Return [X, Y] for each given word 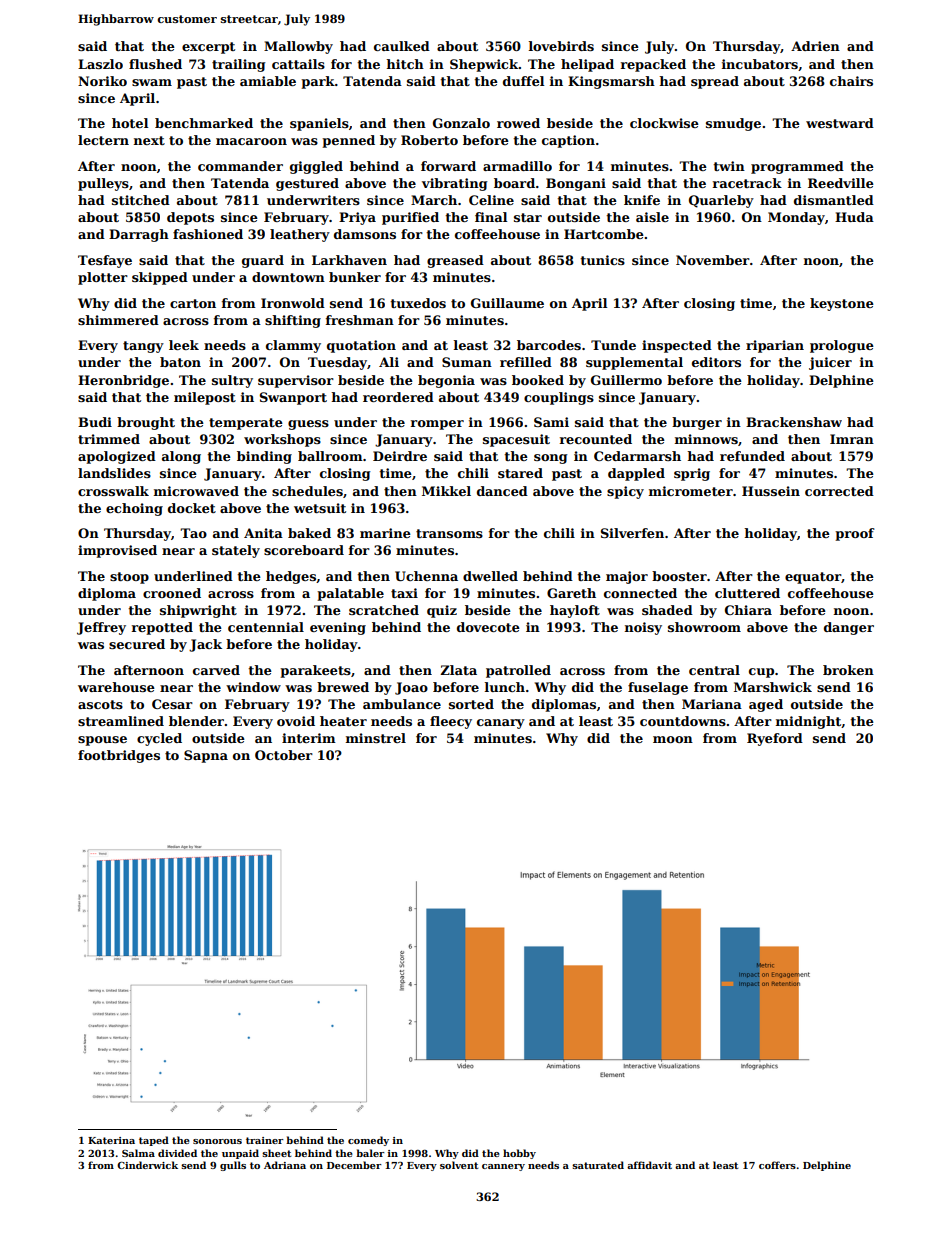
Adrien [815, 46]
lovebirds [561, 46]
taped [154, 1141]
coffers [777, 1165]
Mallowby [298, 47]
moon [673, 739]
